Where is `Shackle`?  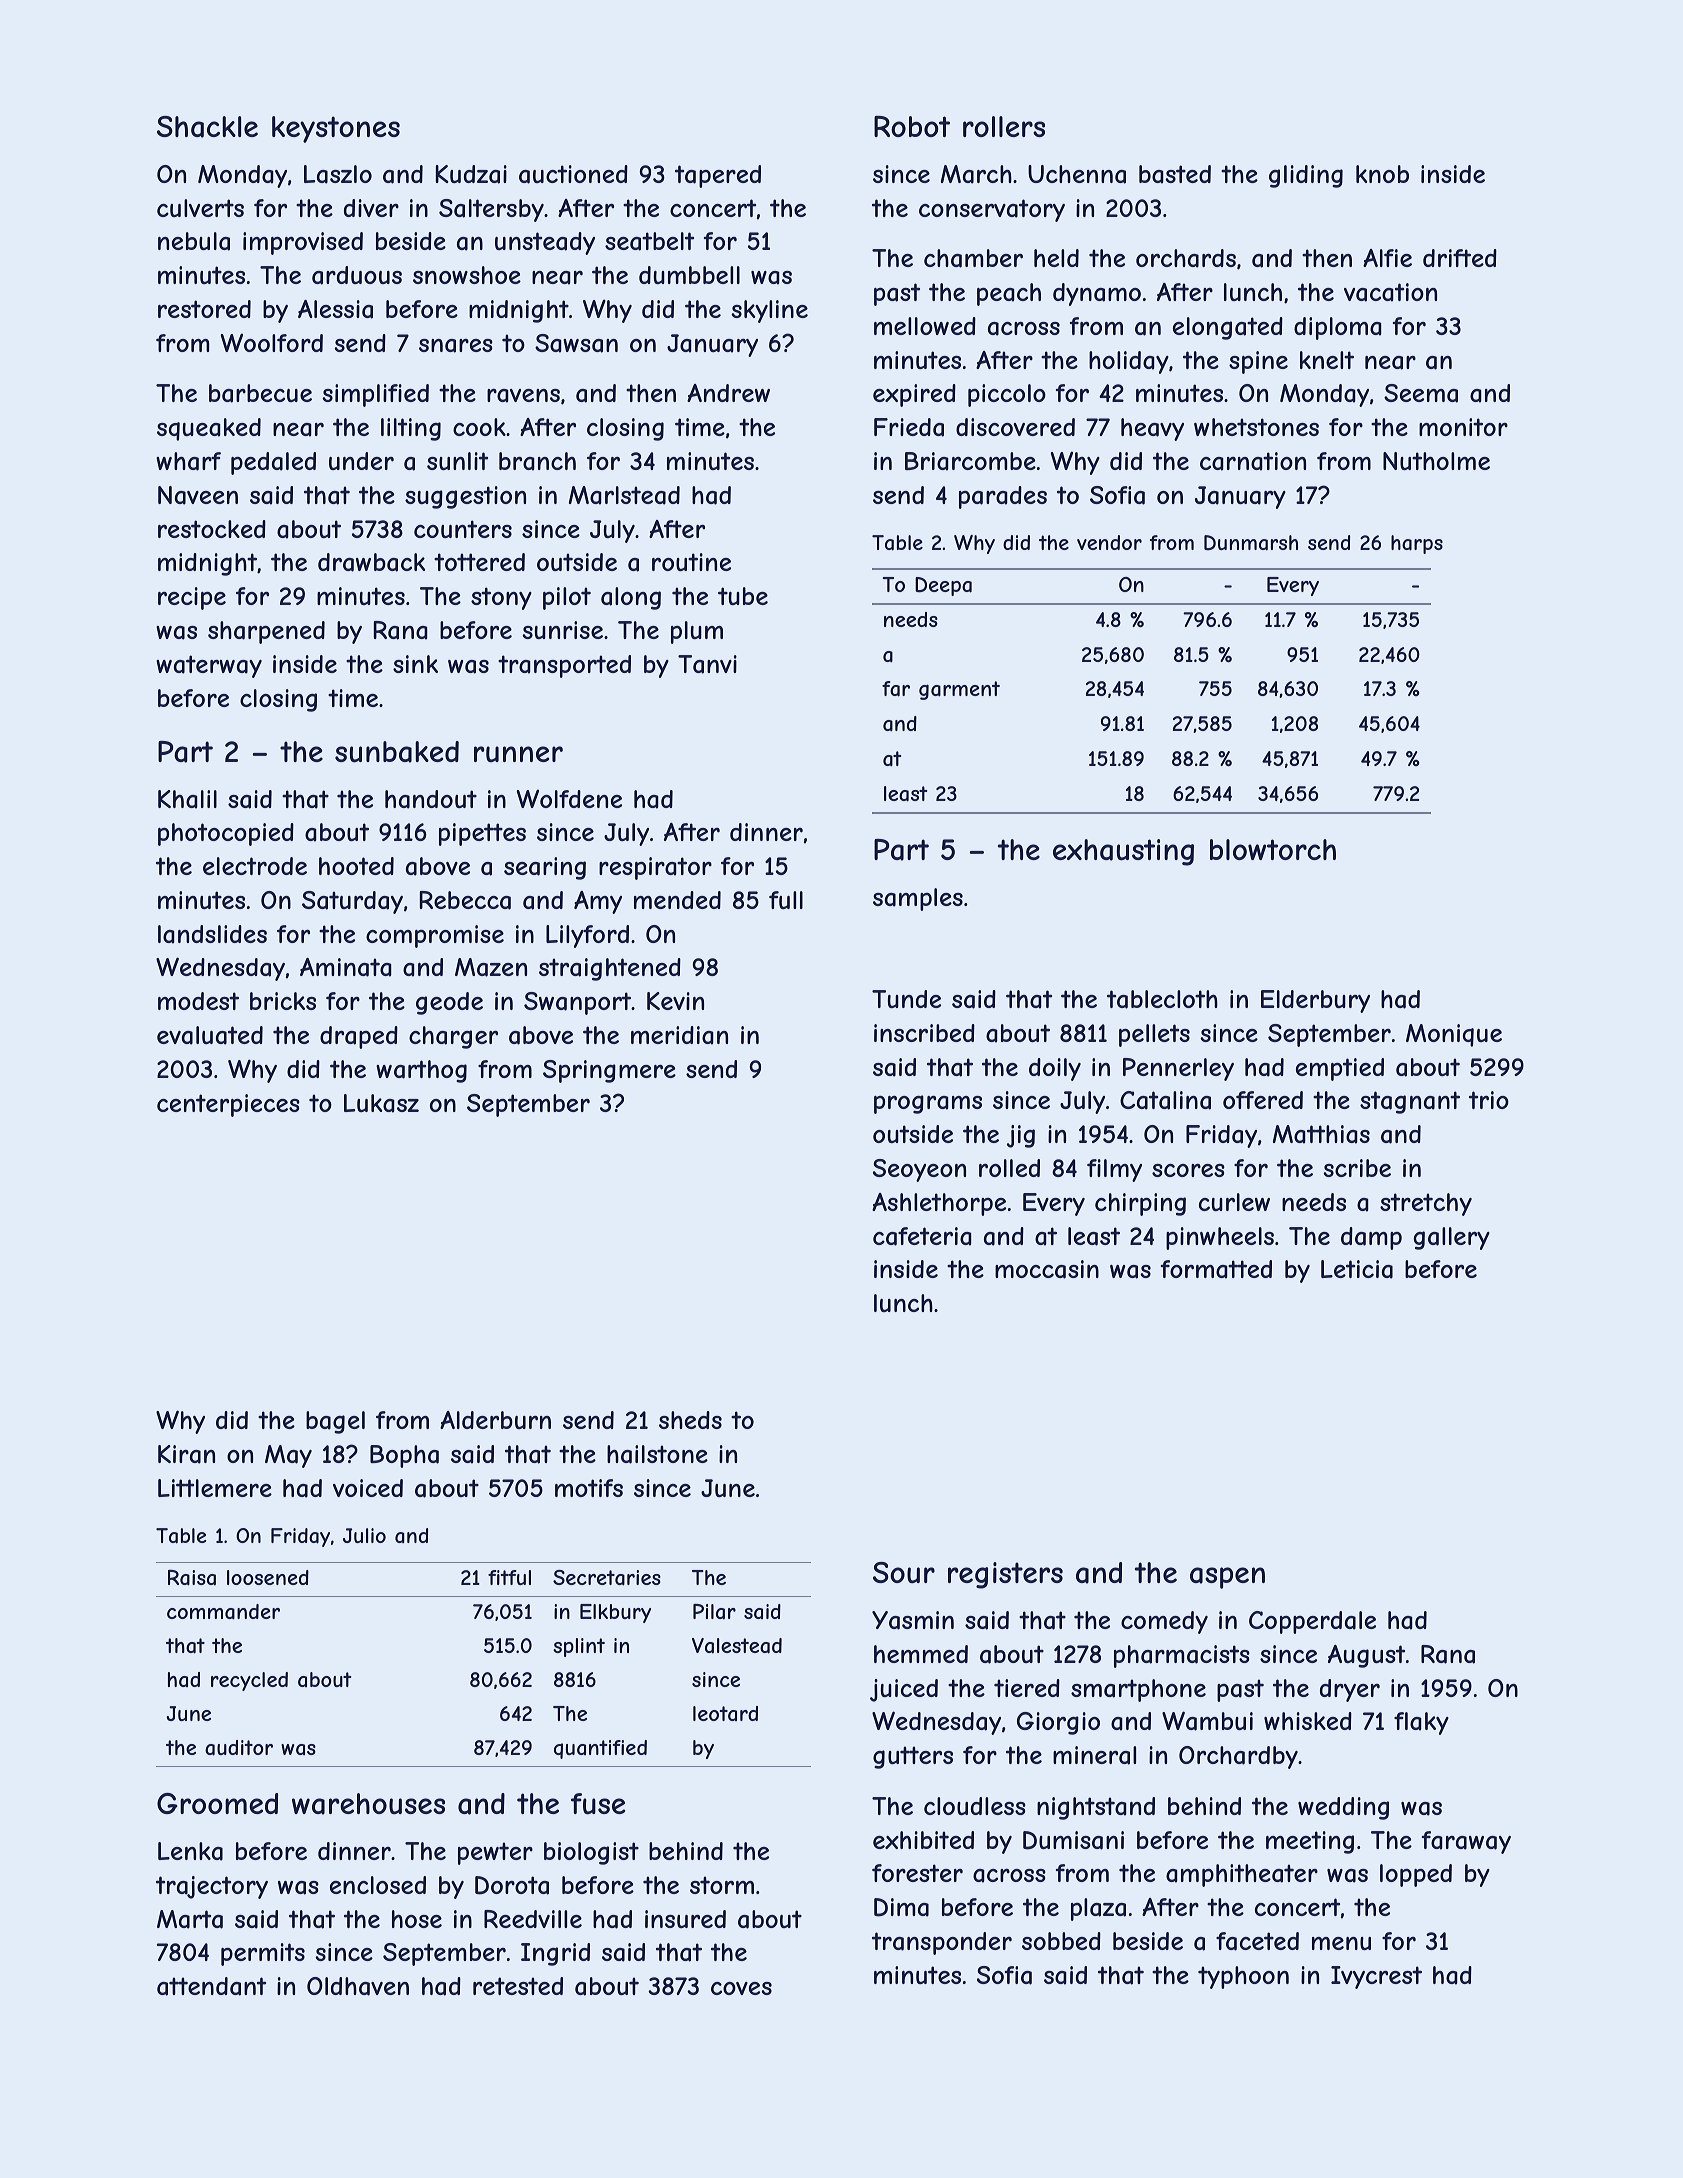 Shackle is located at coordinates (207, 127).
